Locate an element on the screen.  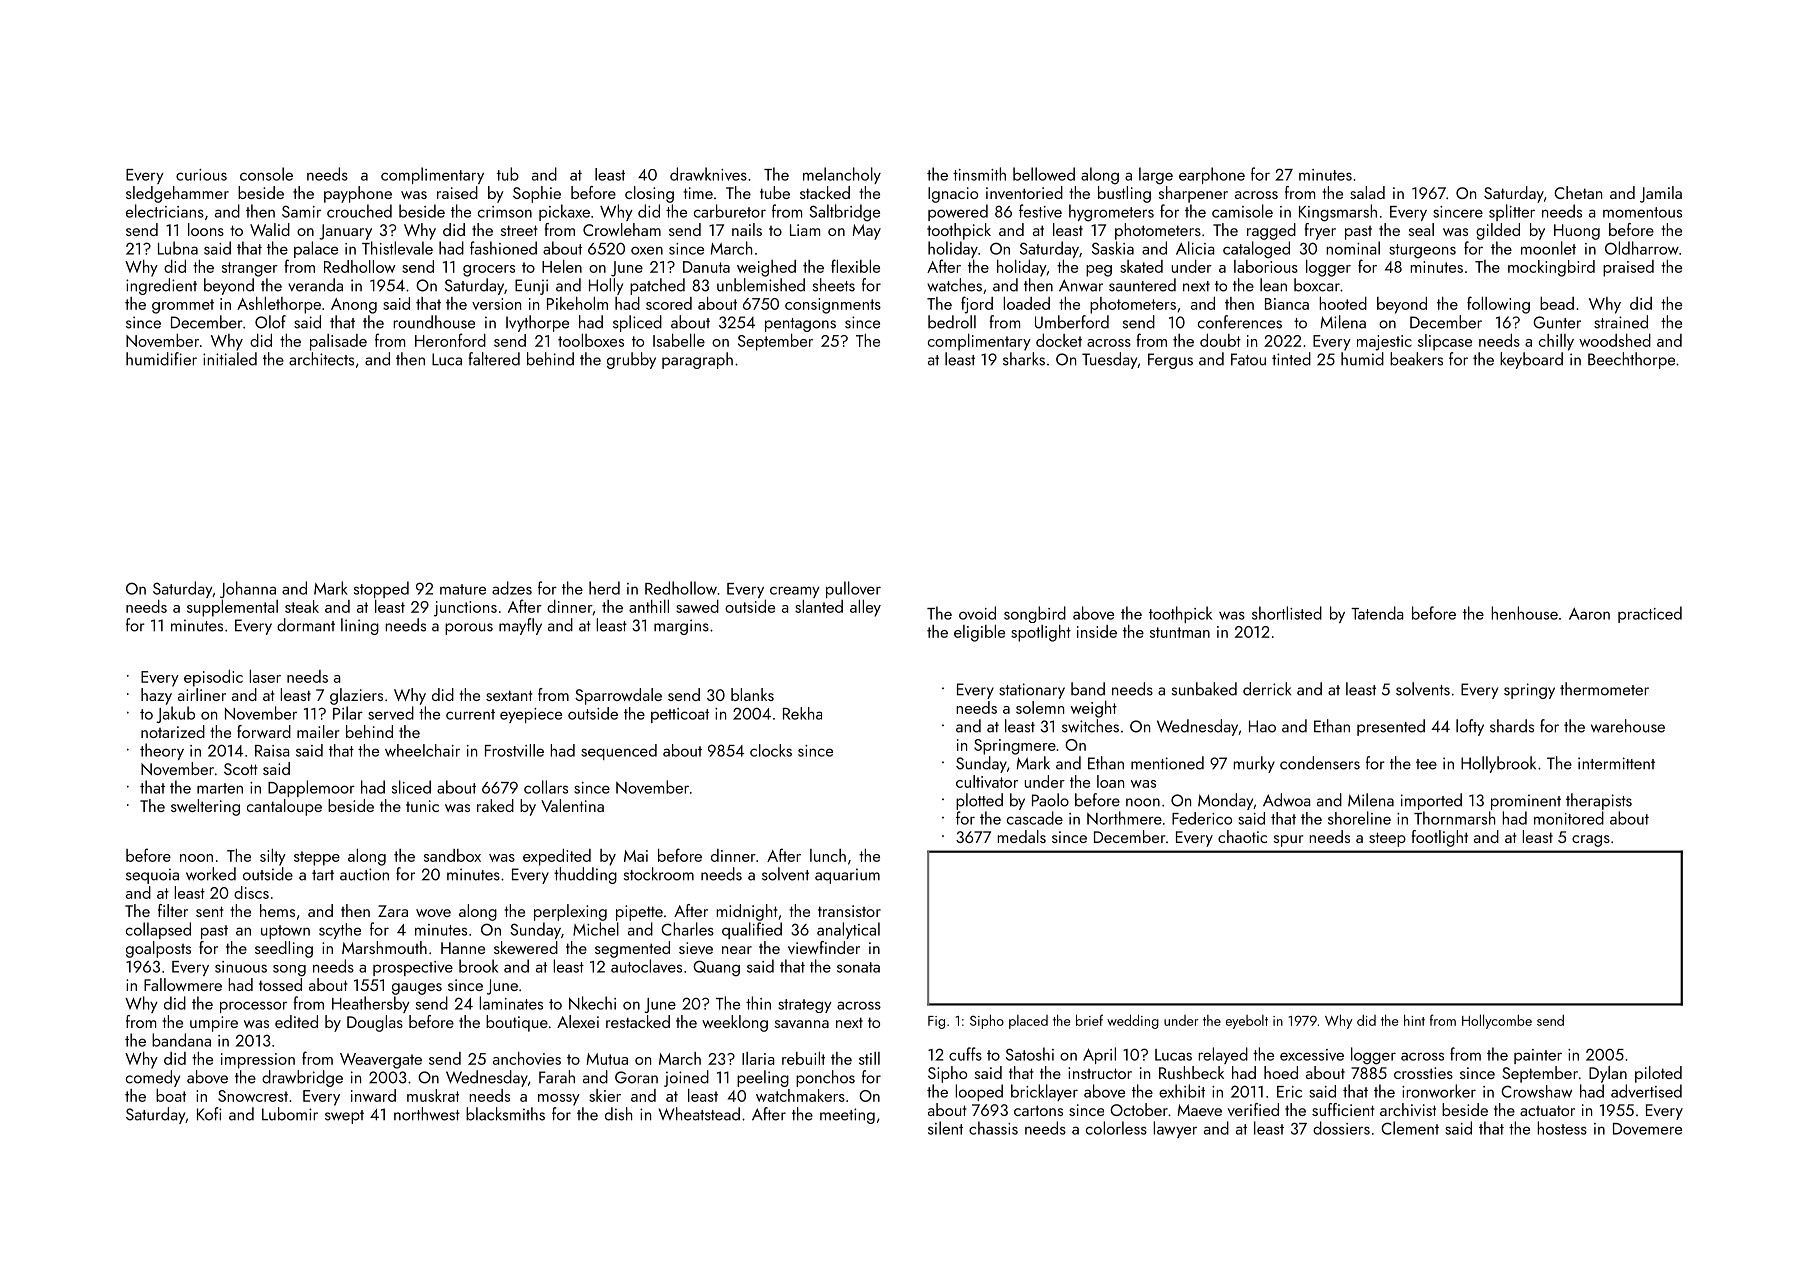
sharks is located at coordinates (1024, 359).
